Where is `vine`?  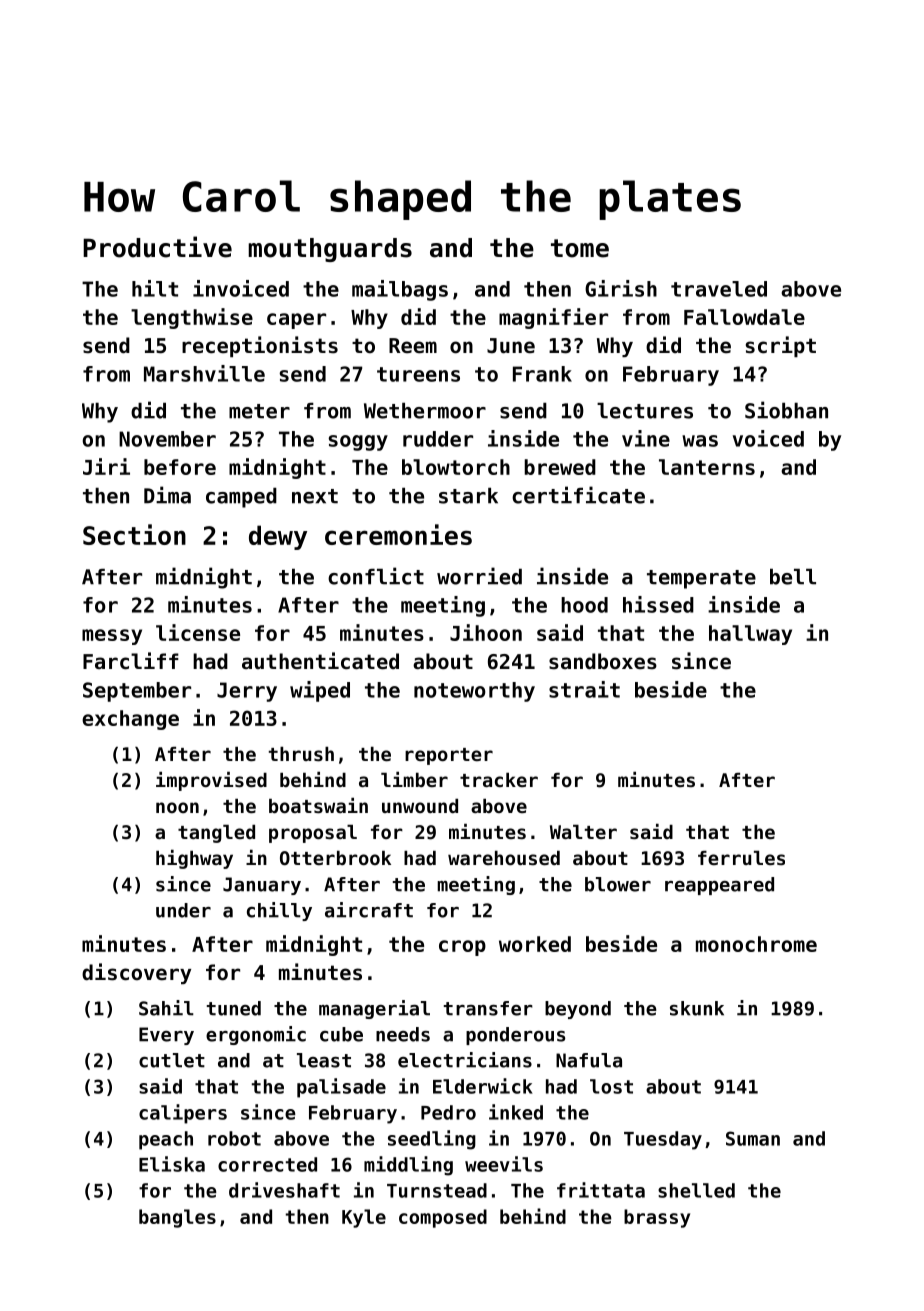
vine is located at coordinates (646, 438).
